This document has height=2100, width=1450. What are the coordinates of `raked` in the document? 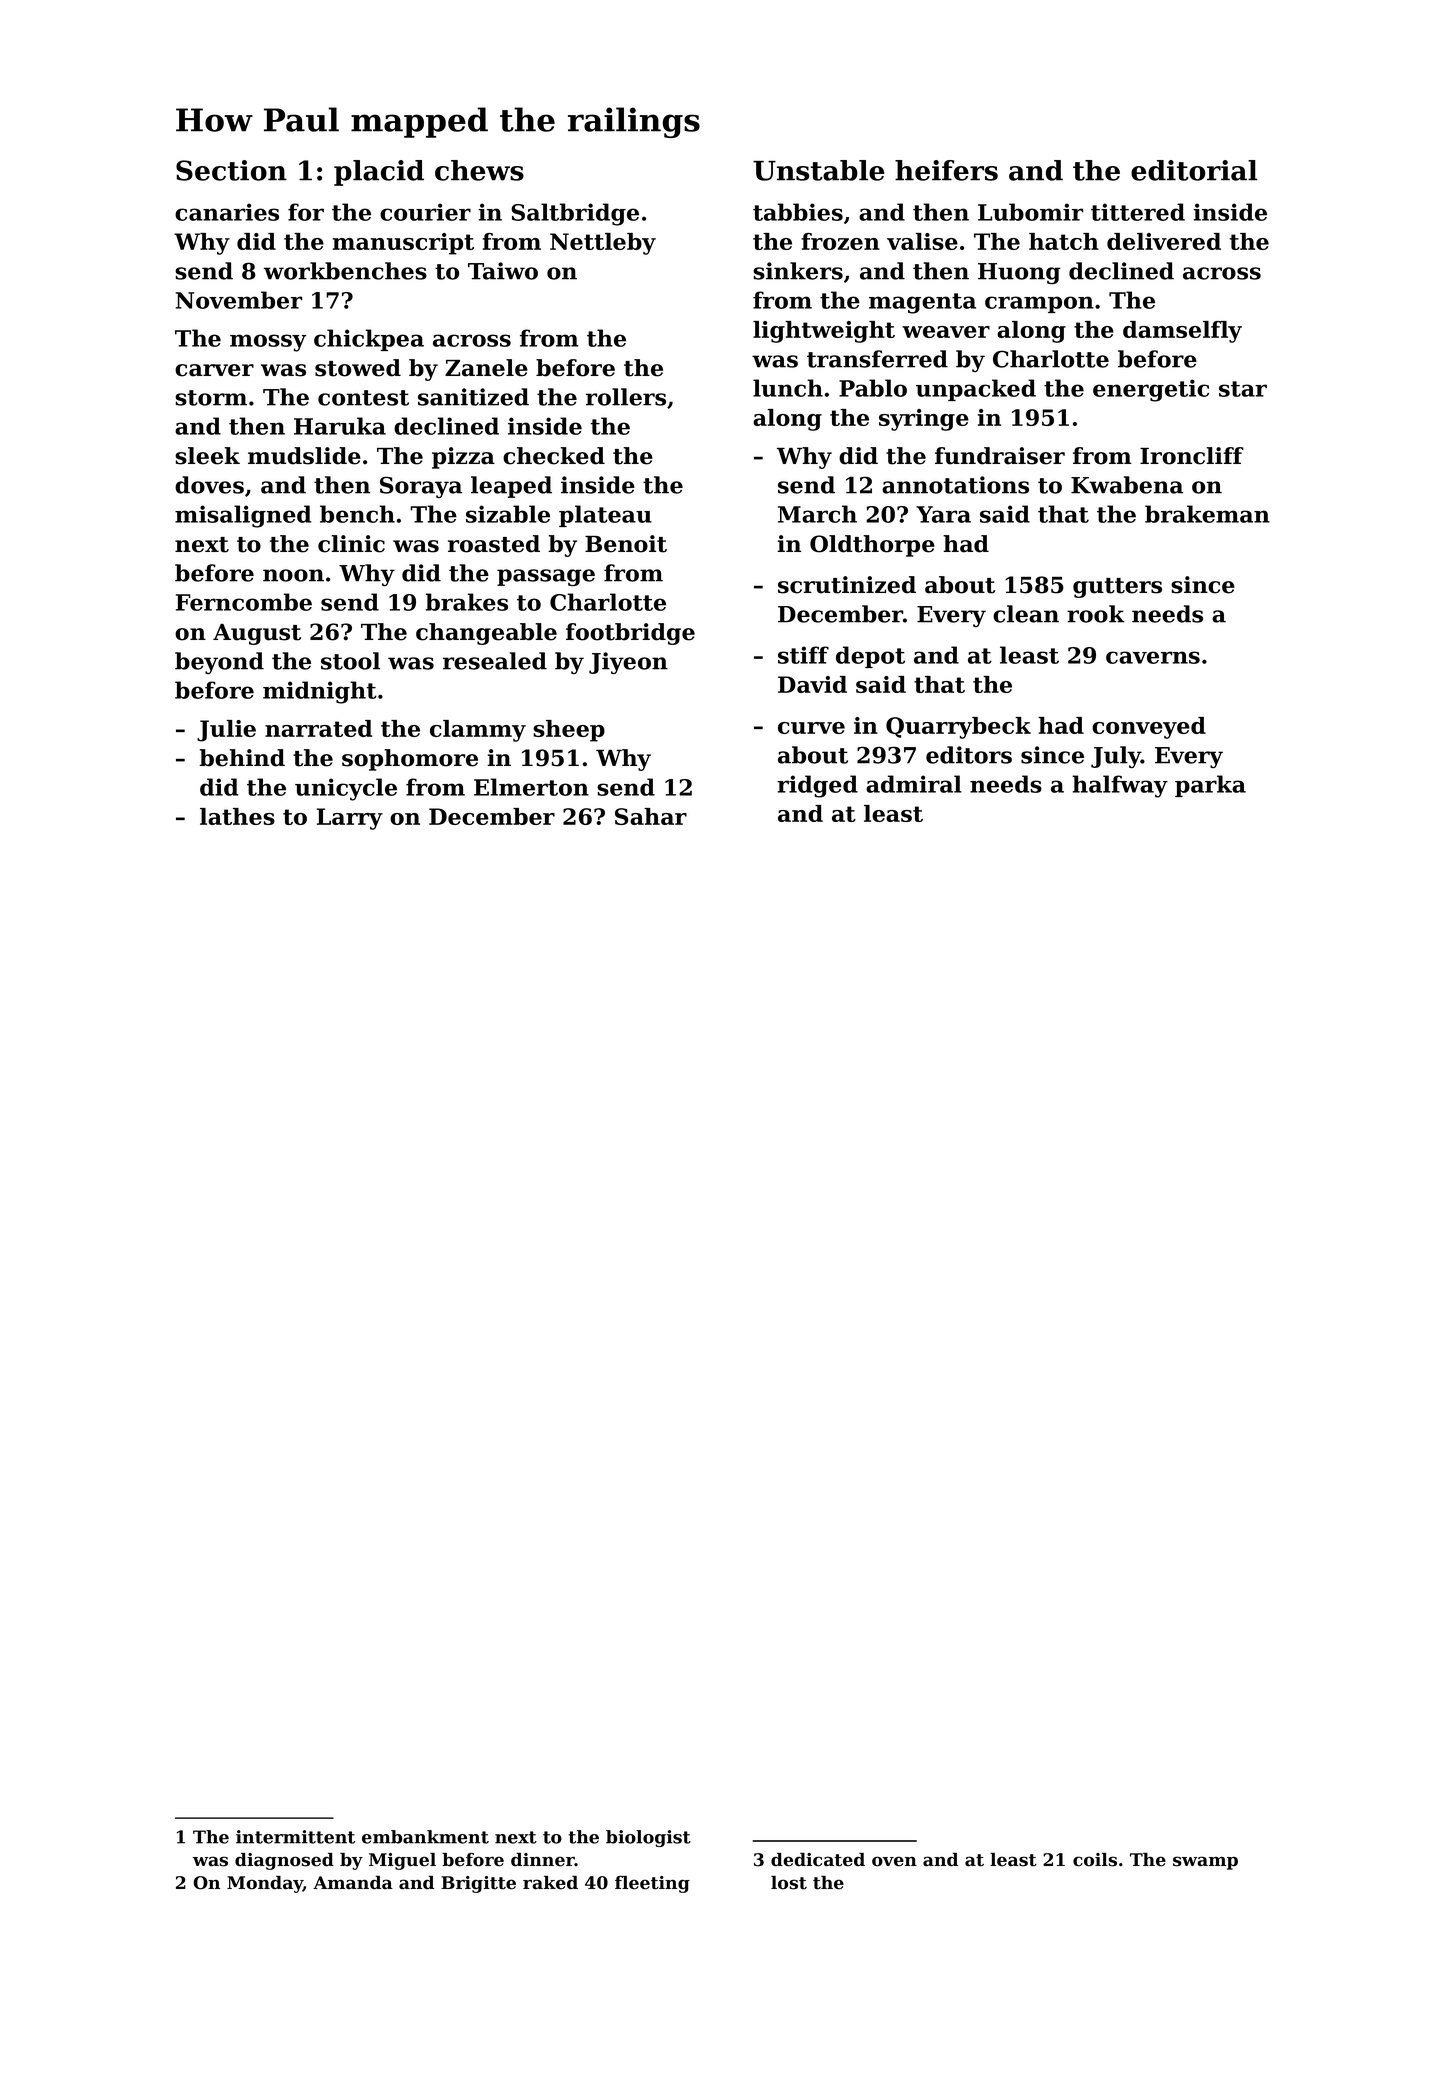 It's located at (550, 1883).
